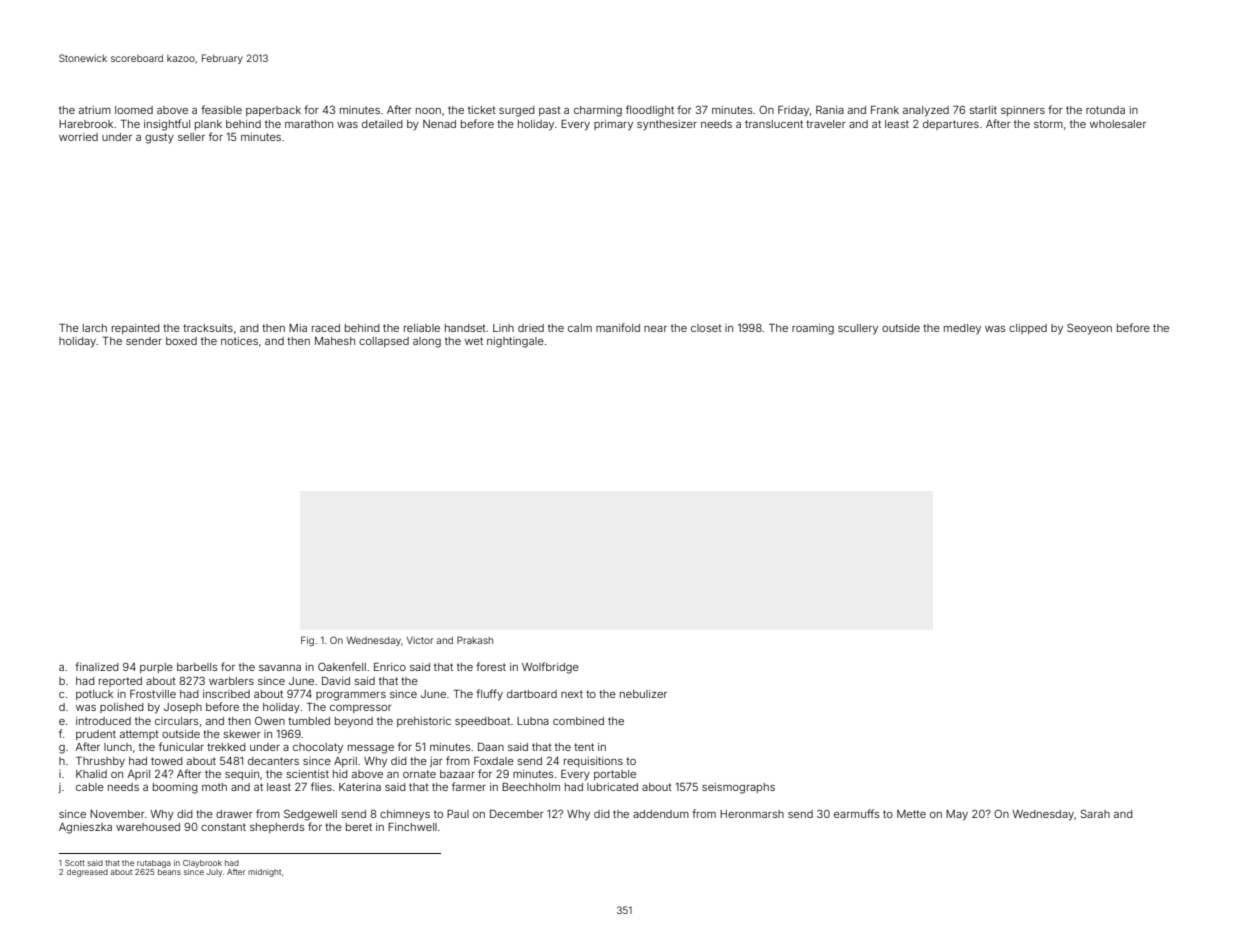 Image resolution: width=1233 pixels, height=952 pixels. I want to click on Prakash, so click(475, 640).
